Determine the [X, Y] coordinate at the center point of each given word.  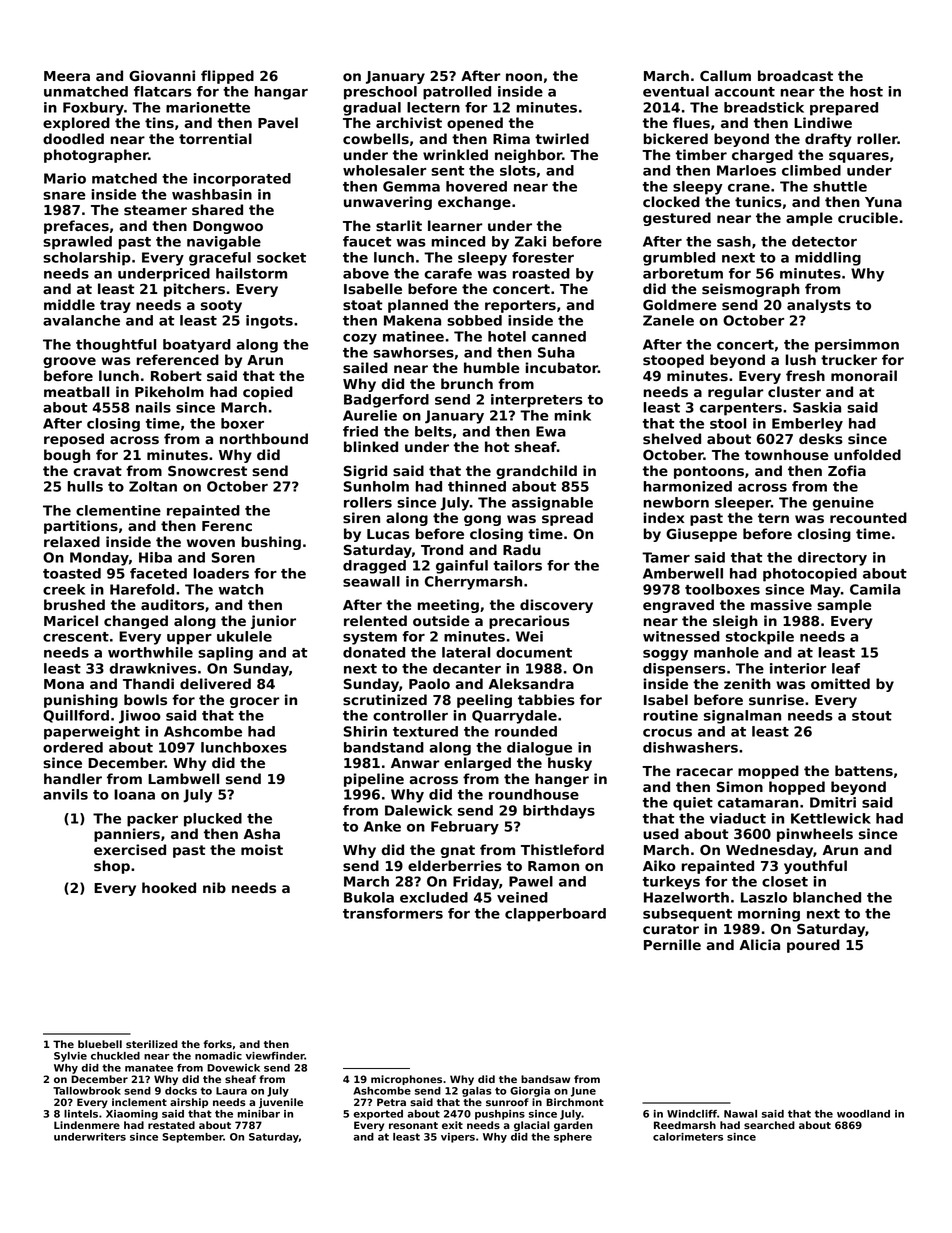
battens [864, 770]
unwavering [388, 203]
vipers [458, 1138]
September [192, 1138]
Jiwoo [140, 717]
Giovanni [162, 75]
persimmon [857, 346]
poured [813, 946]
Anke [382, 826]
